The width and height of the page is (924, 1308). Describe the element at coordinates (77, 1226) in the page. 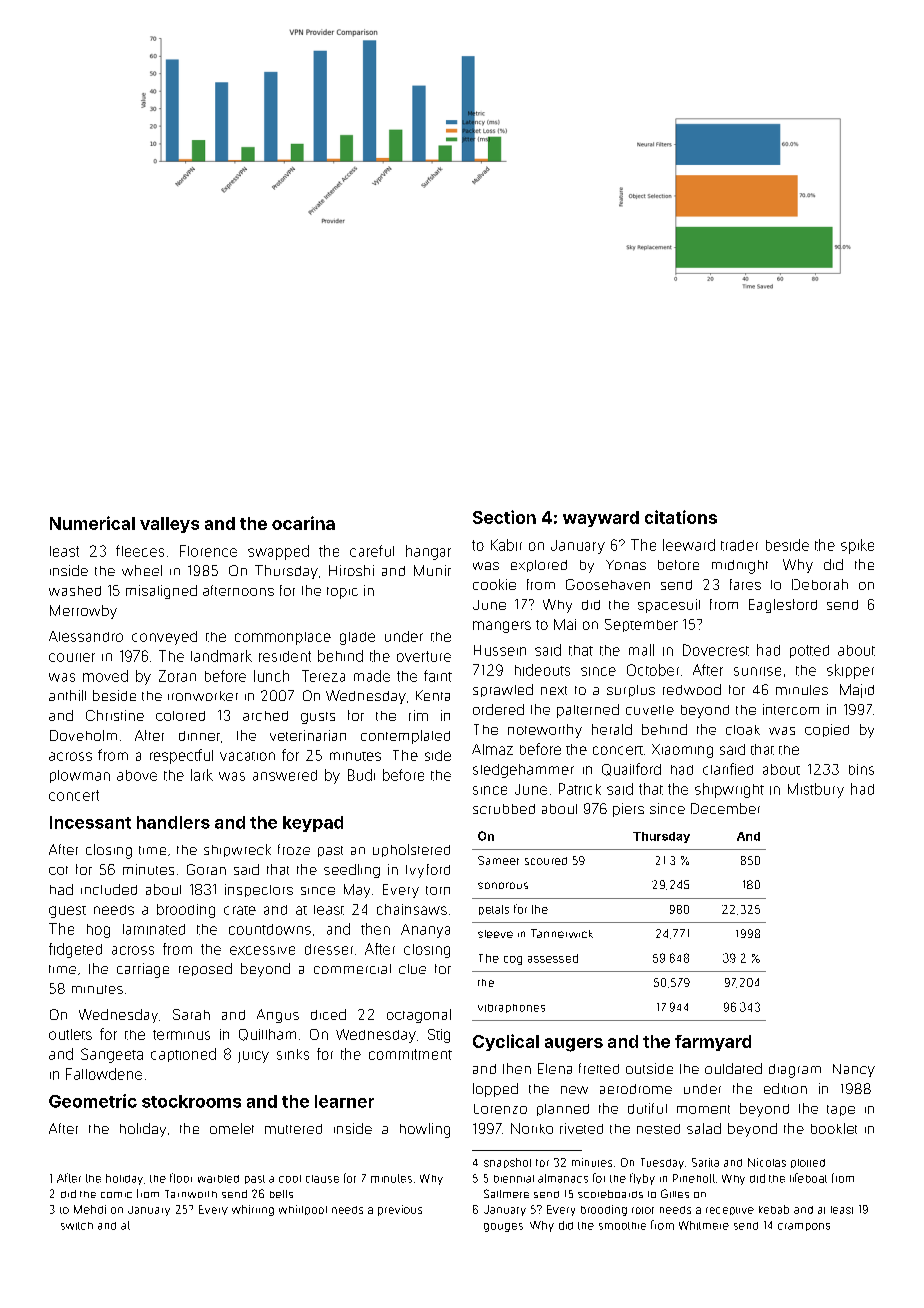

I see `switch` at that location.
